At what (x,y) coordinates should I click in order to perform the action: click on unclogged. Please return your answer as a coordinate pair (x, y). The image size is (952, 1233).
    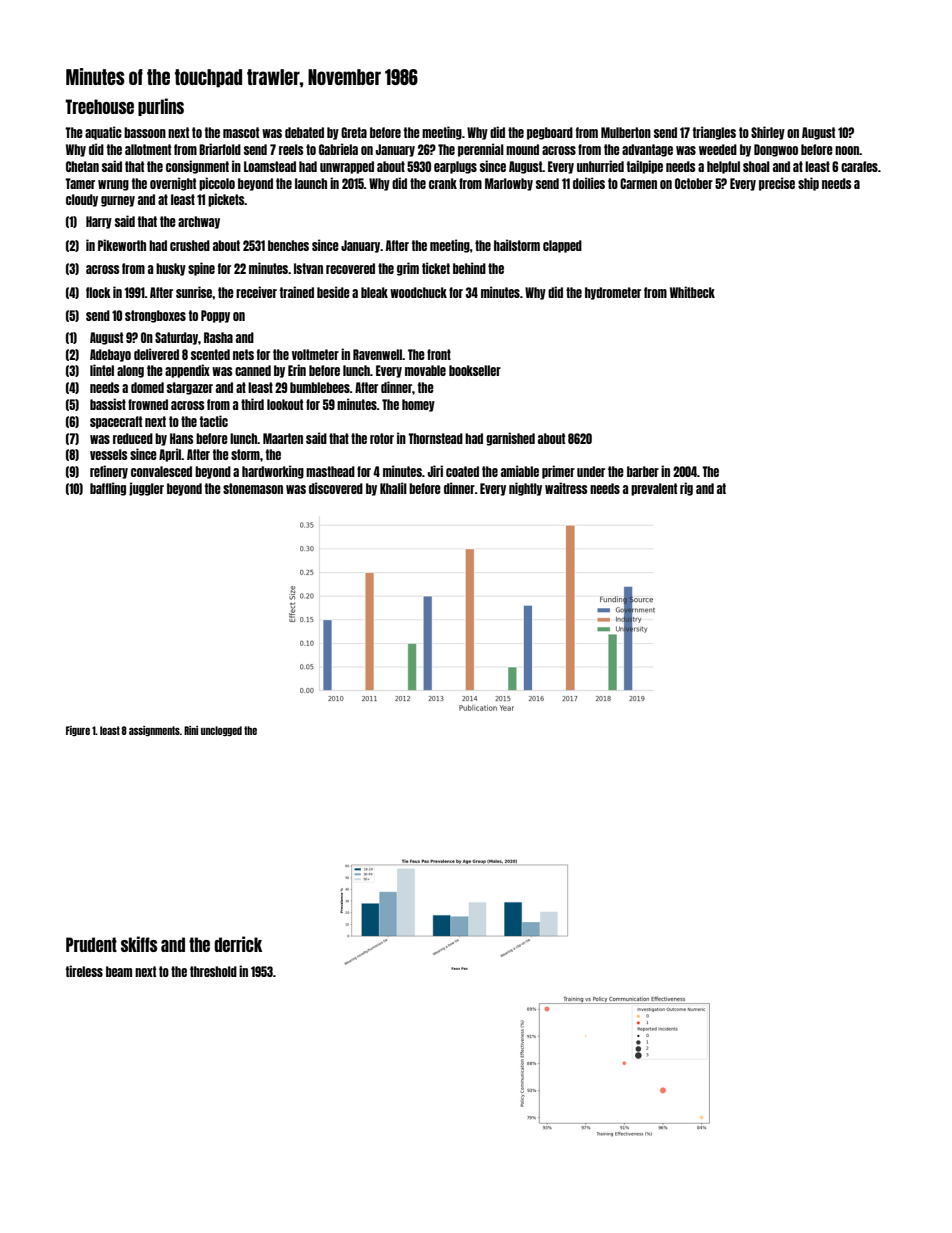
    Looking at the image, I should click on (221, 731).
